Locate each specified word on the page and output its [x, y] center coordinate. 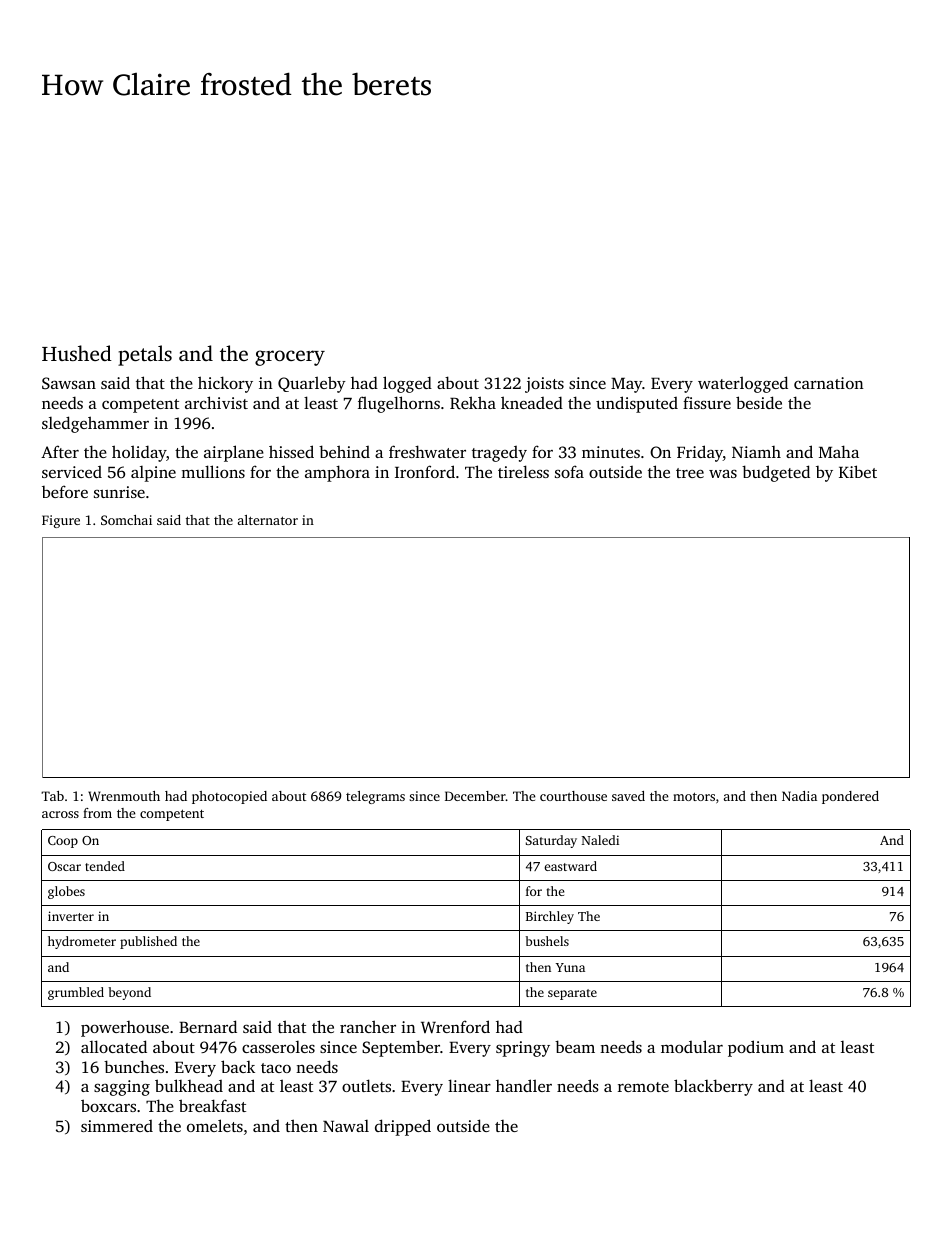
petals [145, 355]
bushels [547, 941]
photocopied [229, 797]
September [401, 1048]
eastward [570, 866]
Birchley [550, 917]
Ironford [425, 471]
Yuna [570, 967]
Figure [61, 521]
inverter [71, 916]
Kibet [858, 471]
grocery [290, 358]
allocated [114, 1046]
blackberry [713, 1087]
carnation [829, 383]
